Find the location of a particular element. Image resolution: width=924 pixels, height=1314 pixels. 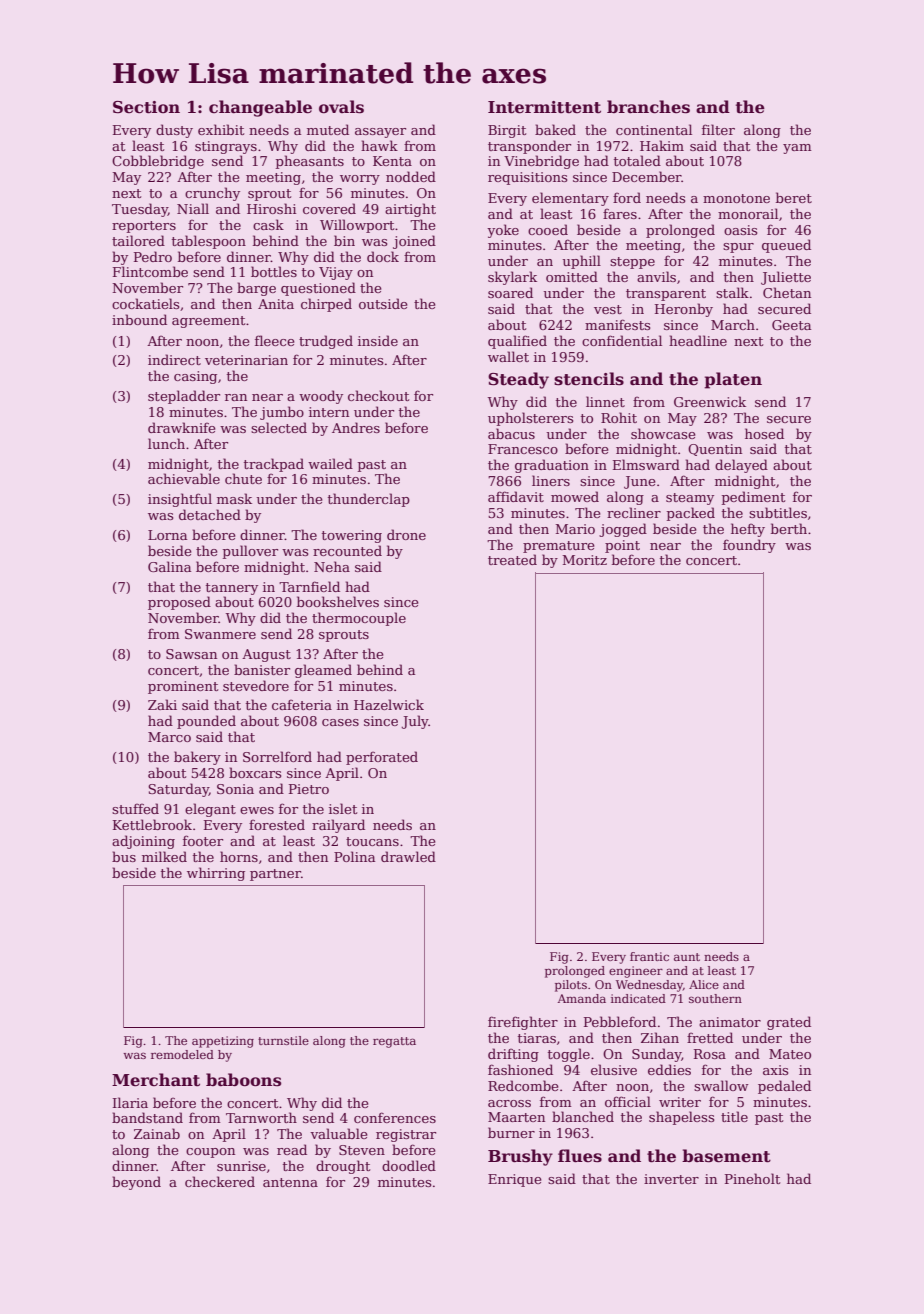

remodeled is located at coordinates (182, 1054).
